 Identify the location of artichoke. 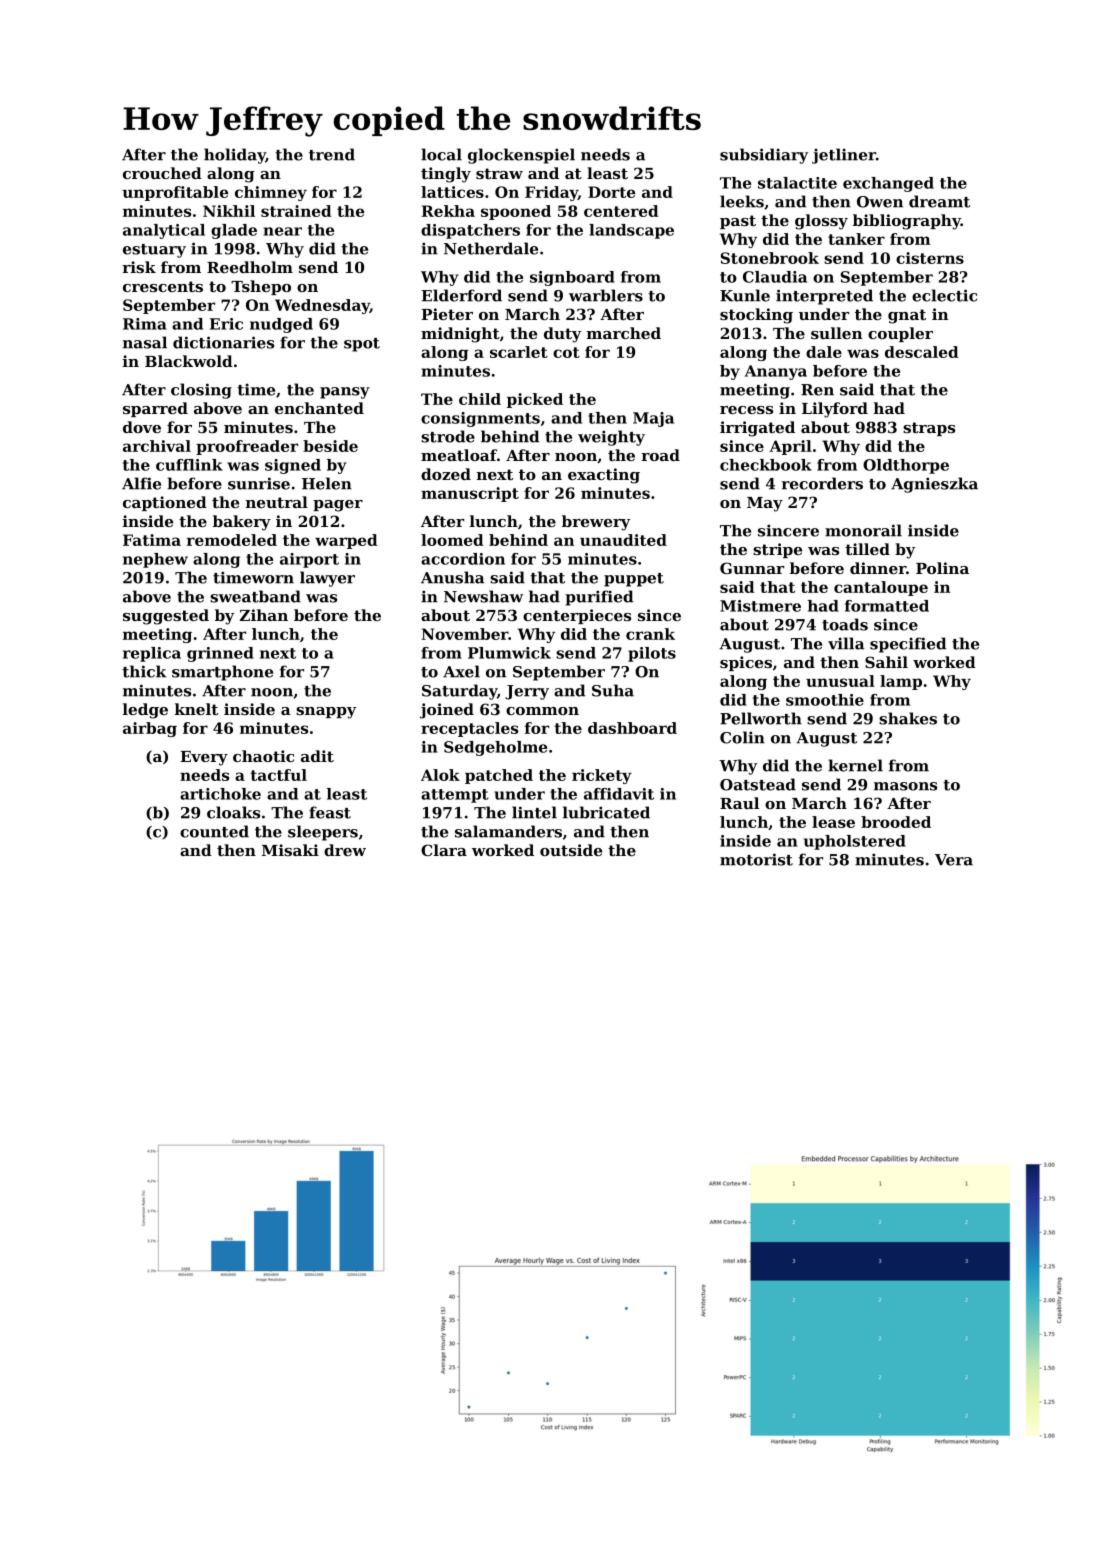
(220, 794).
